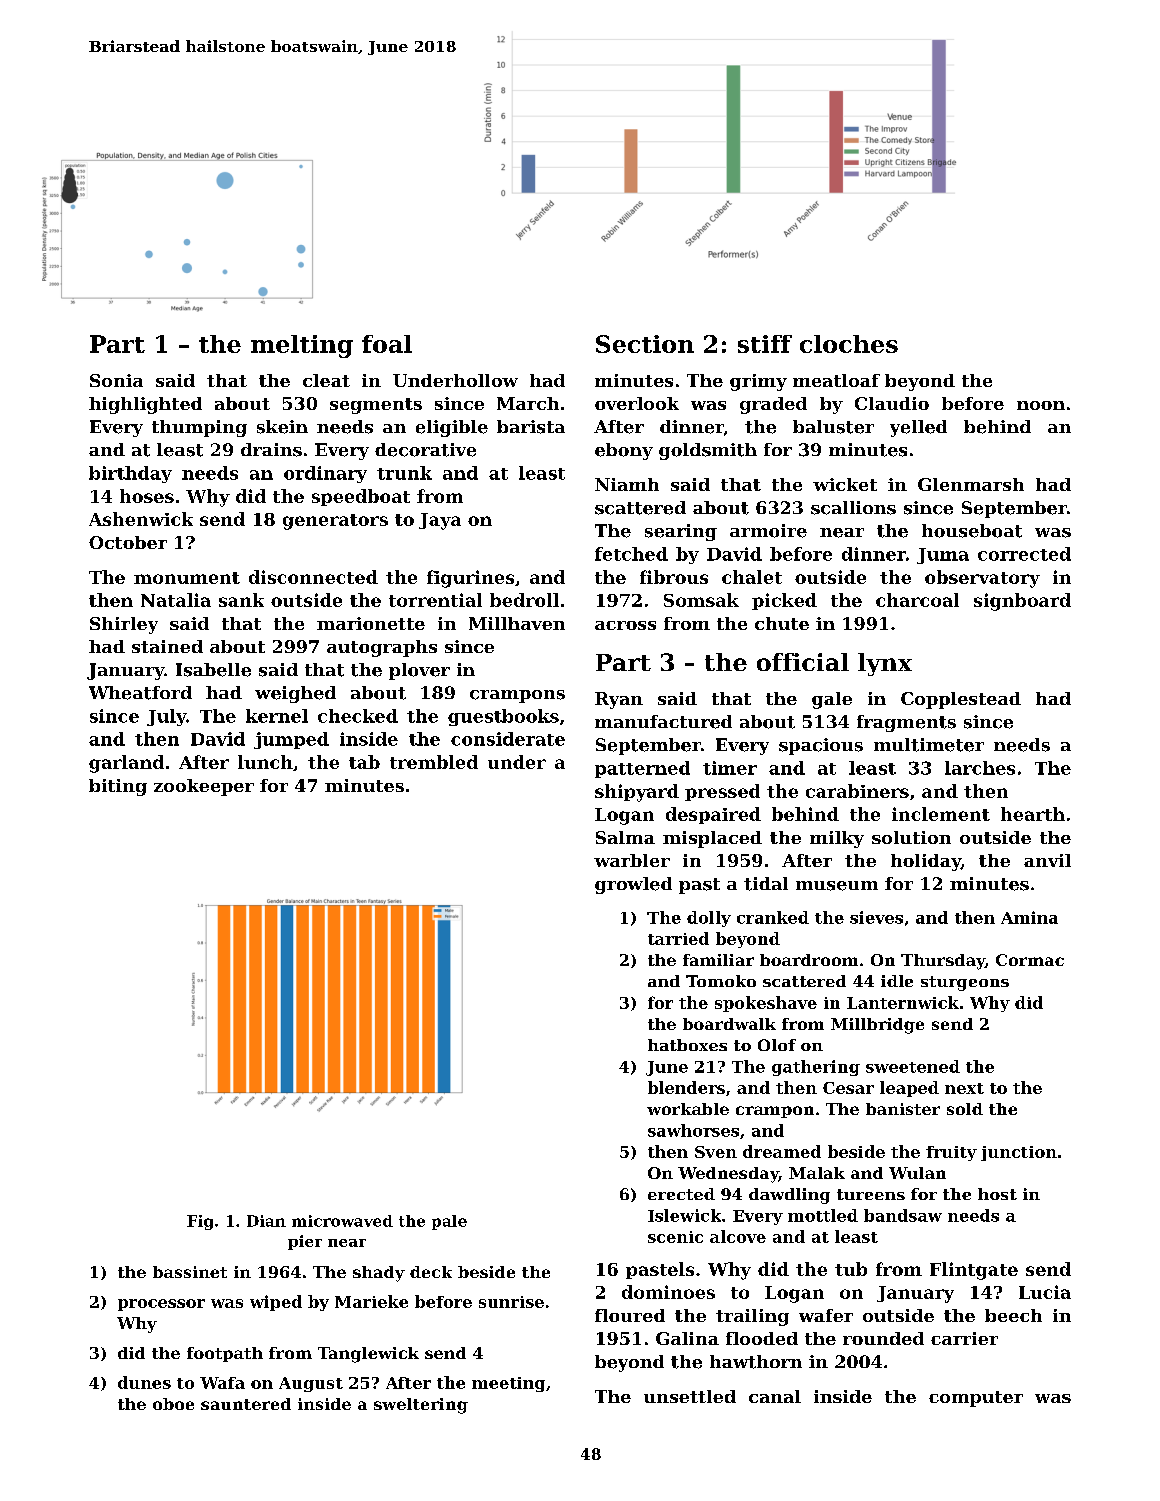 This screenshot has height=1501, width=1160. I want to click on Wheatford, so click(140, 693).
